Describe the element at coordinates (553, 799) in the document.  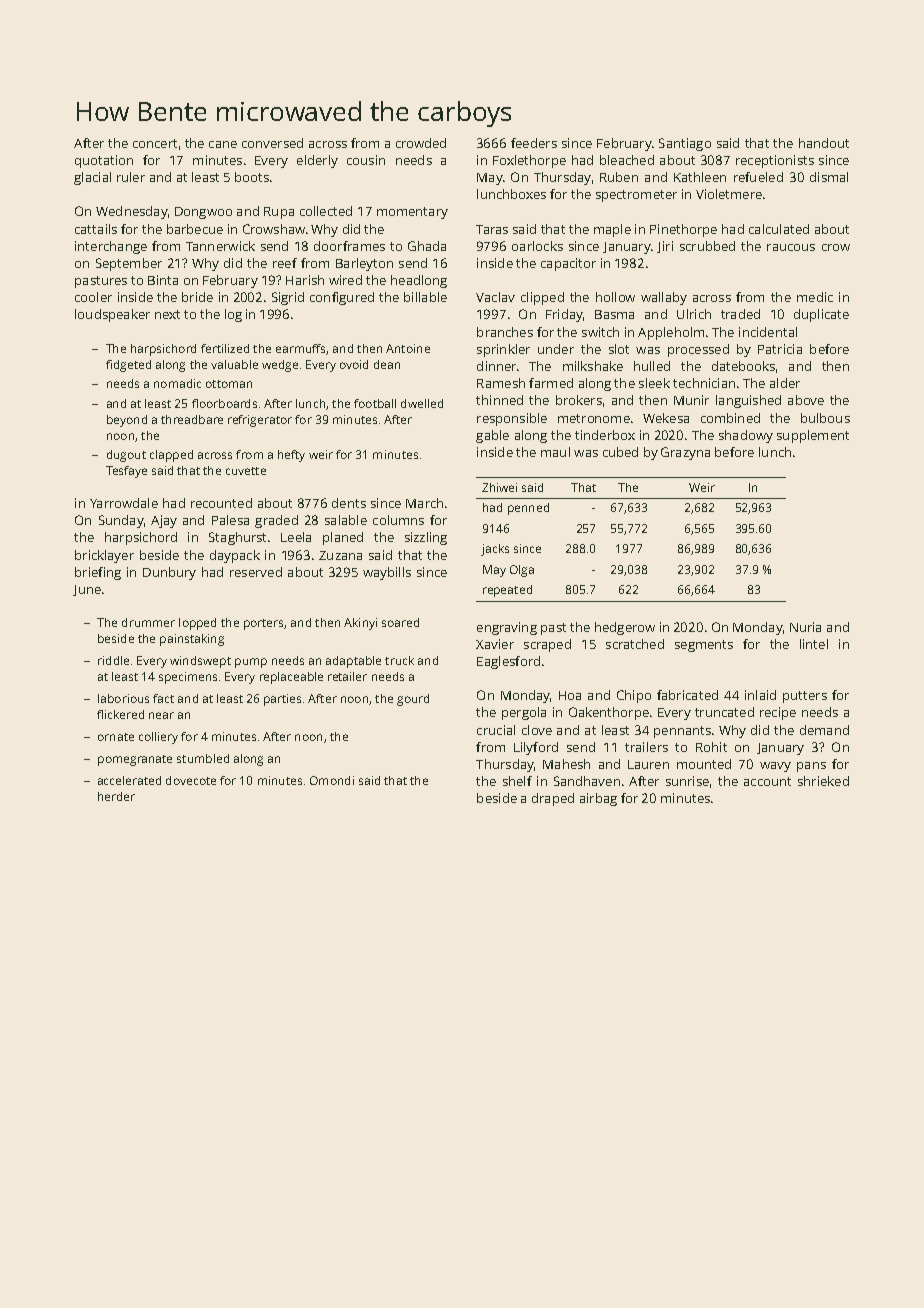
I see `draped` at that location.
